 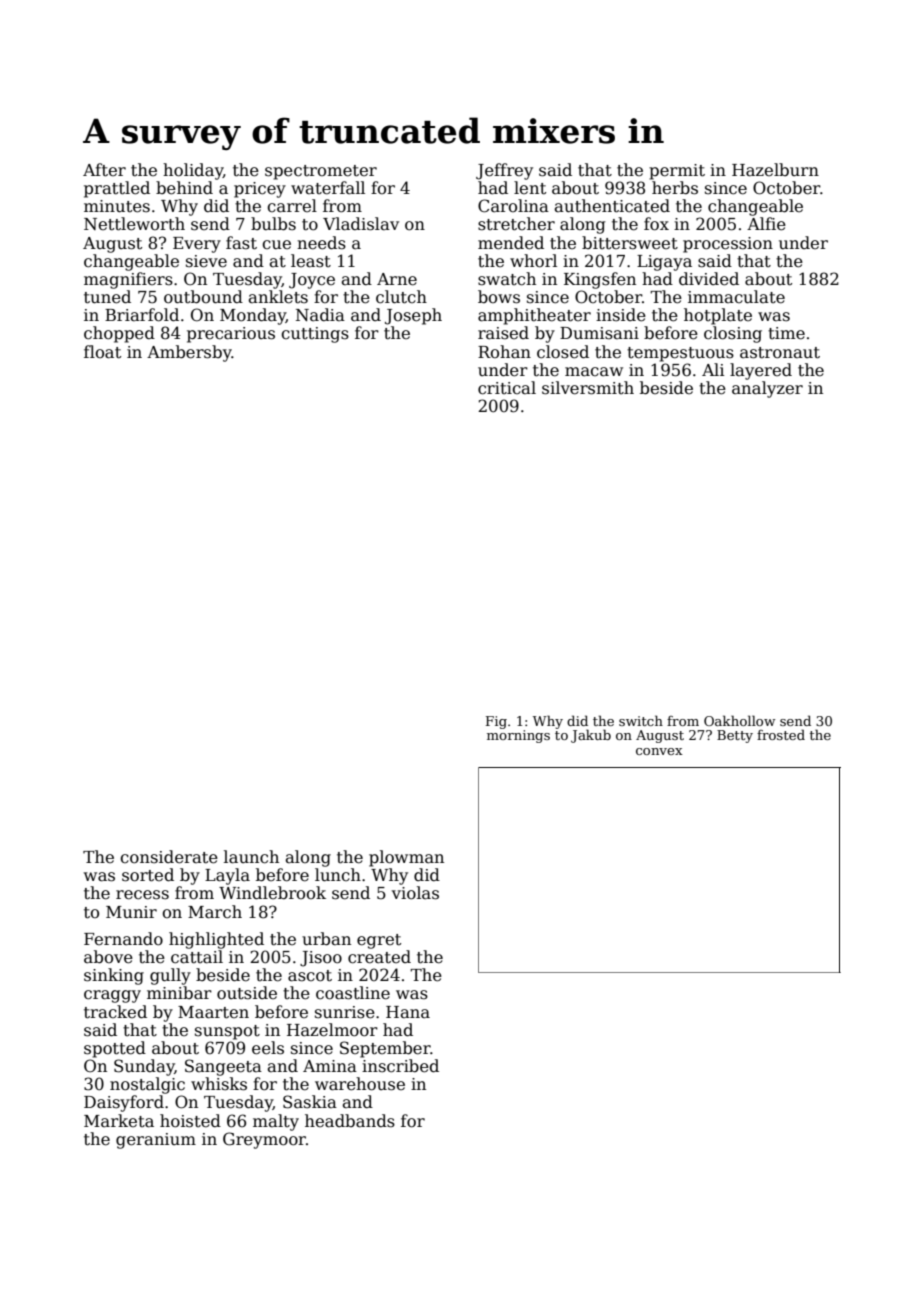 I want to click on cuttings, so click(x=315, y=335).
